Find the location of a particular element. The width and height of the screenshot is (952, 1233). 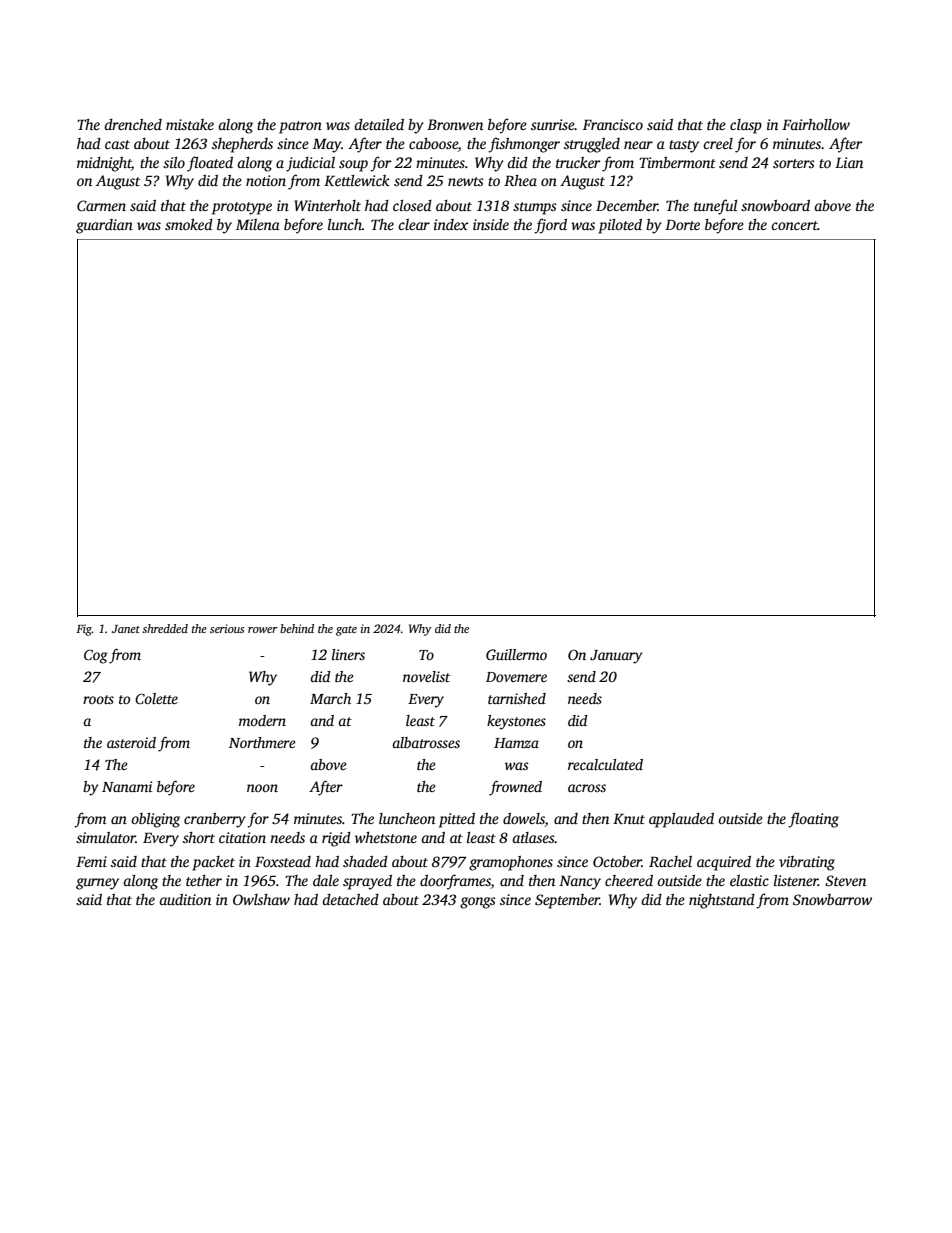

Timbermont is located at coordinates (677, 162).
